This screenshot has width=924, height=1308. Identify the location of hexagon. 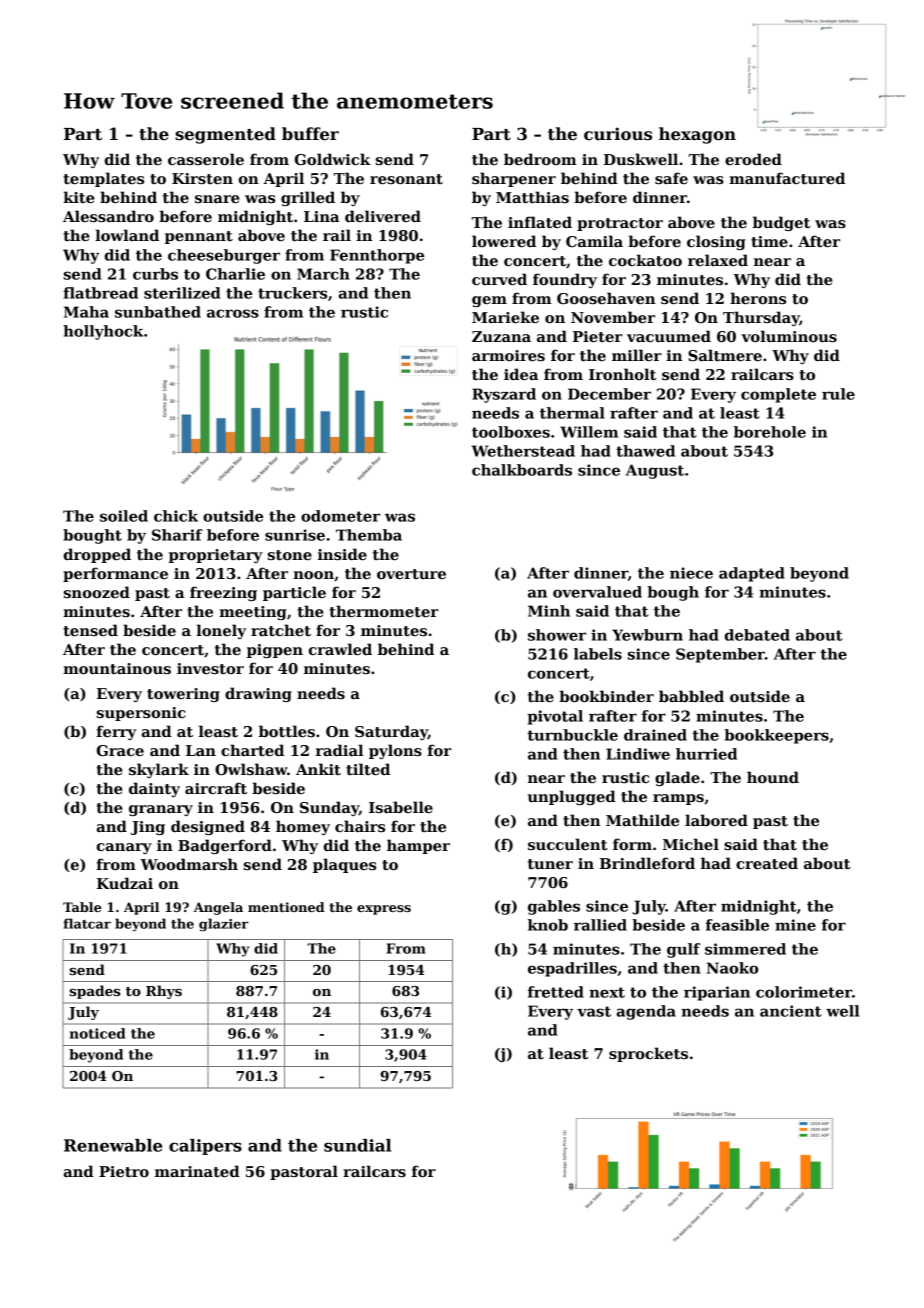
(697, 135).
